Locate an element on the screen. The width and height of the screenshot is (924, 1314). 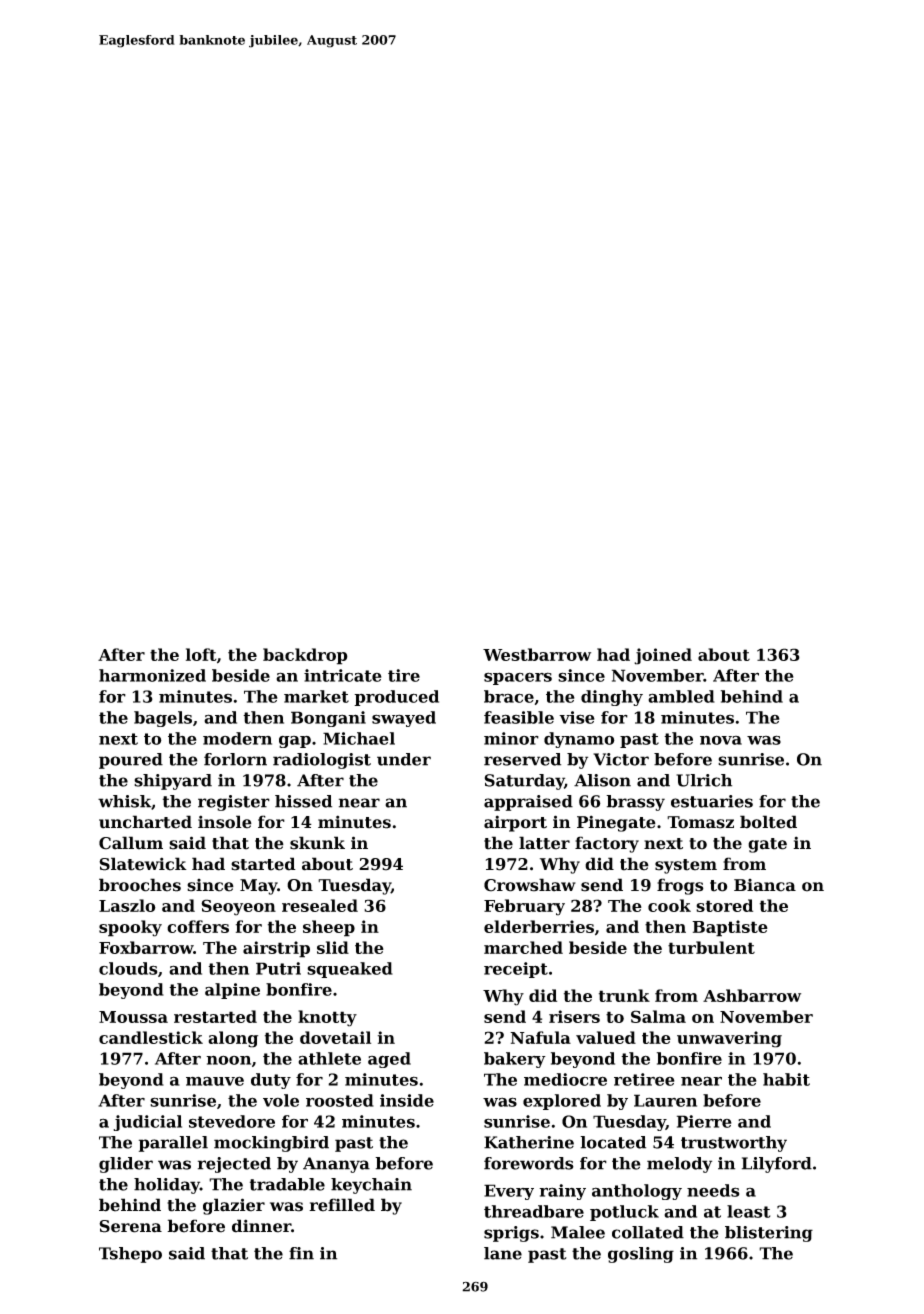
knotty is located at coordinates (327, 1018).
